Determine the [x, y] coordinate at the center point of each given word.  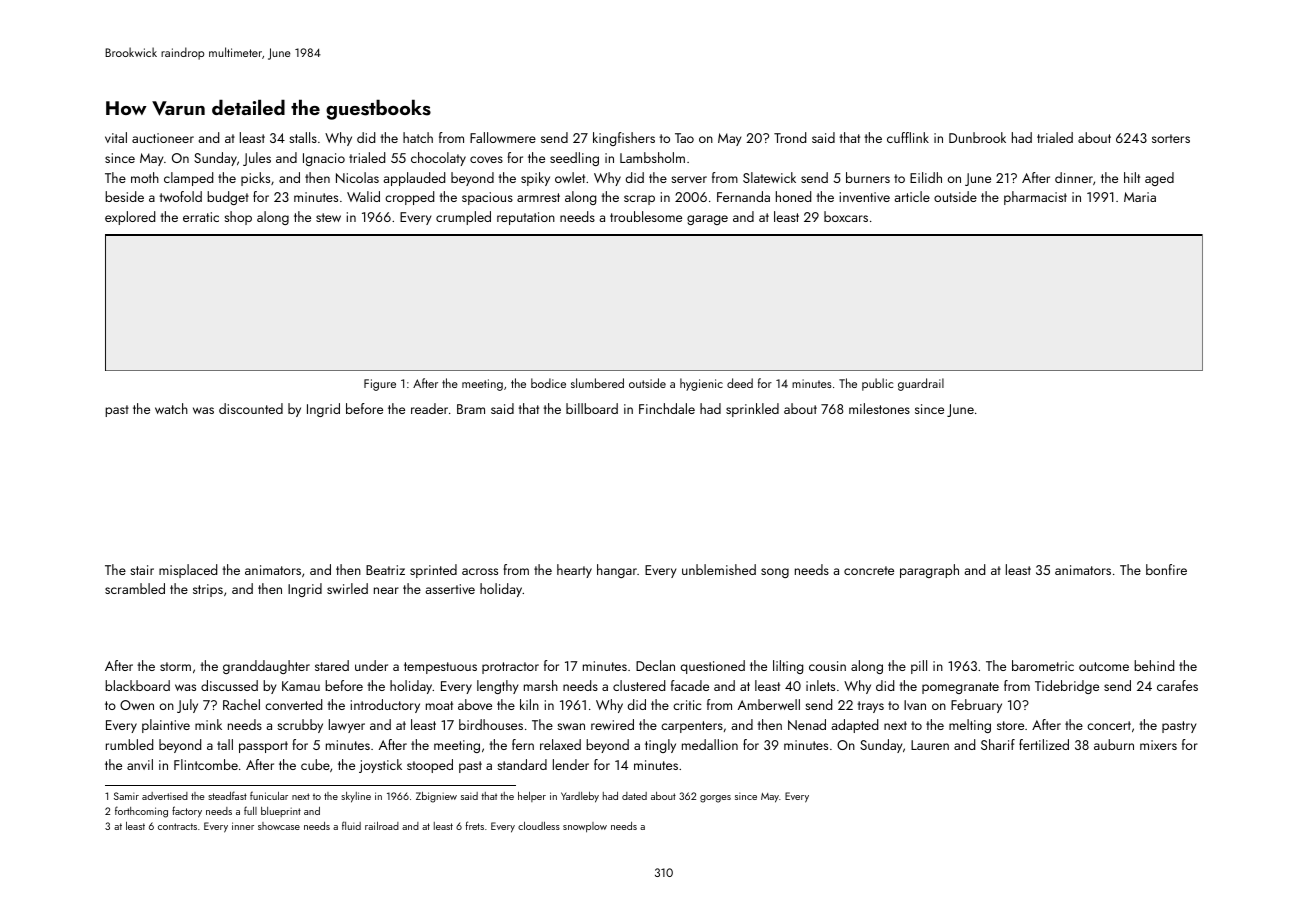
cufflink [908, 137]
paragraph [929, 571]
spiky [535, 179]
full [250, 810]
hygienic [701, 384]
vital [116, 137]
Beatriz [385, 570]
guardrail [921, 384]
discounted [251, 408]
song [775, 573]
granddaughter [266, 667]
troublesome [646, 216]
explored [130, 218]
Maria [1140, 197]
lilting [788, 667]
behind [1154, 665]
